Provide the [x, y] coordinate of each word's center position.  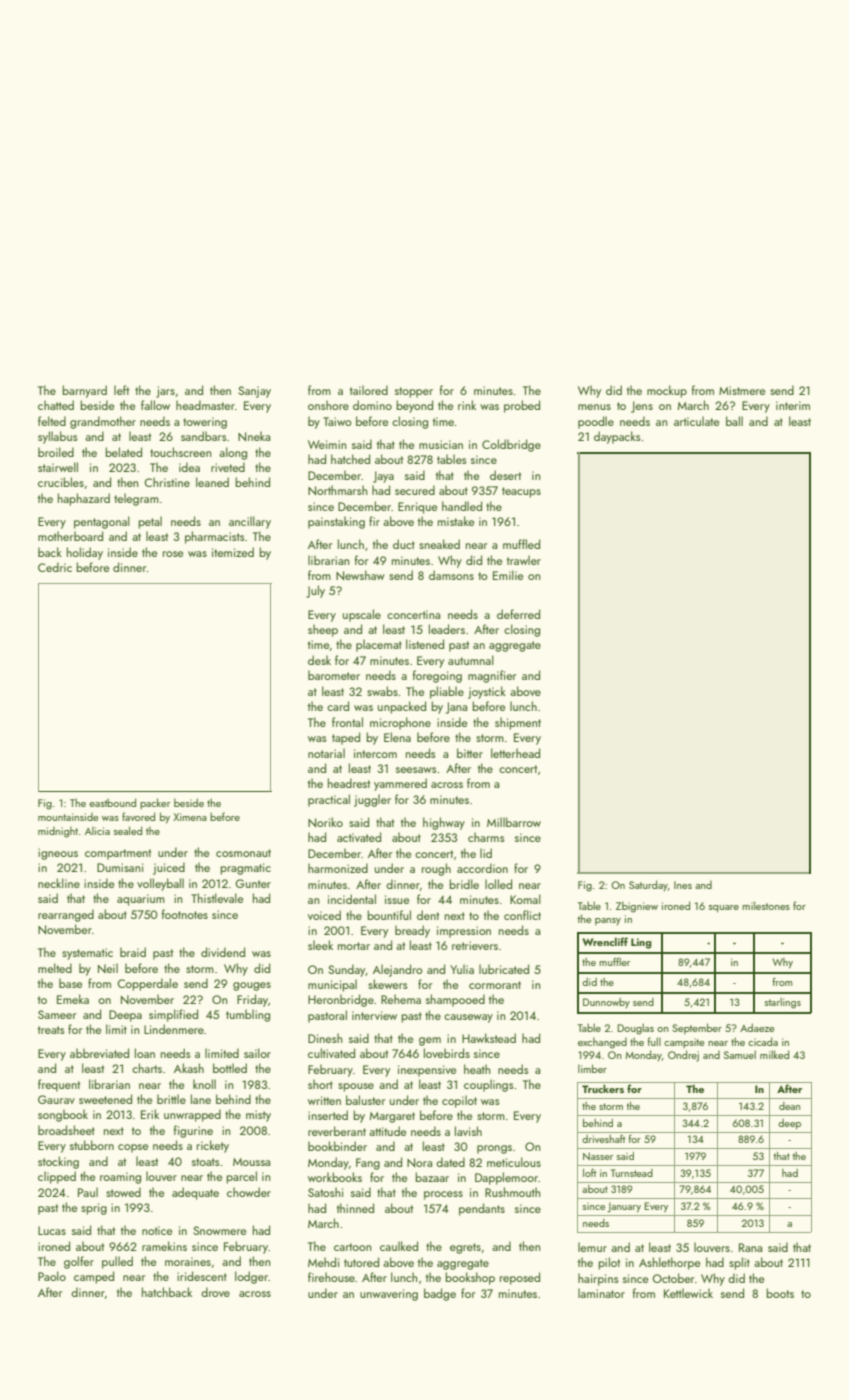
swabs [382, 691]
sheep [323, 630]
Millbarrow [514, 822]
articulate [696, 421]
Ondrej [683, 1056]
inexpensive [427, 1071]
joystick [487, 692]
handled [462, 506]
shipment [518, 723]
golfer [79, 1262]
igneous [58, 854]
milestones [766, 905]
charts [147, 1068]
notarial [326, 753]
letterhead [515, 753]
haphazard [84, 499]
